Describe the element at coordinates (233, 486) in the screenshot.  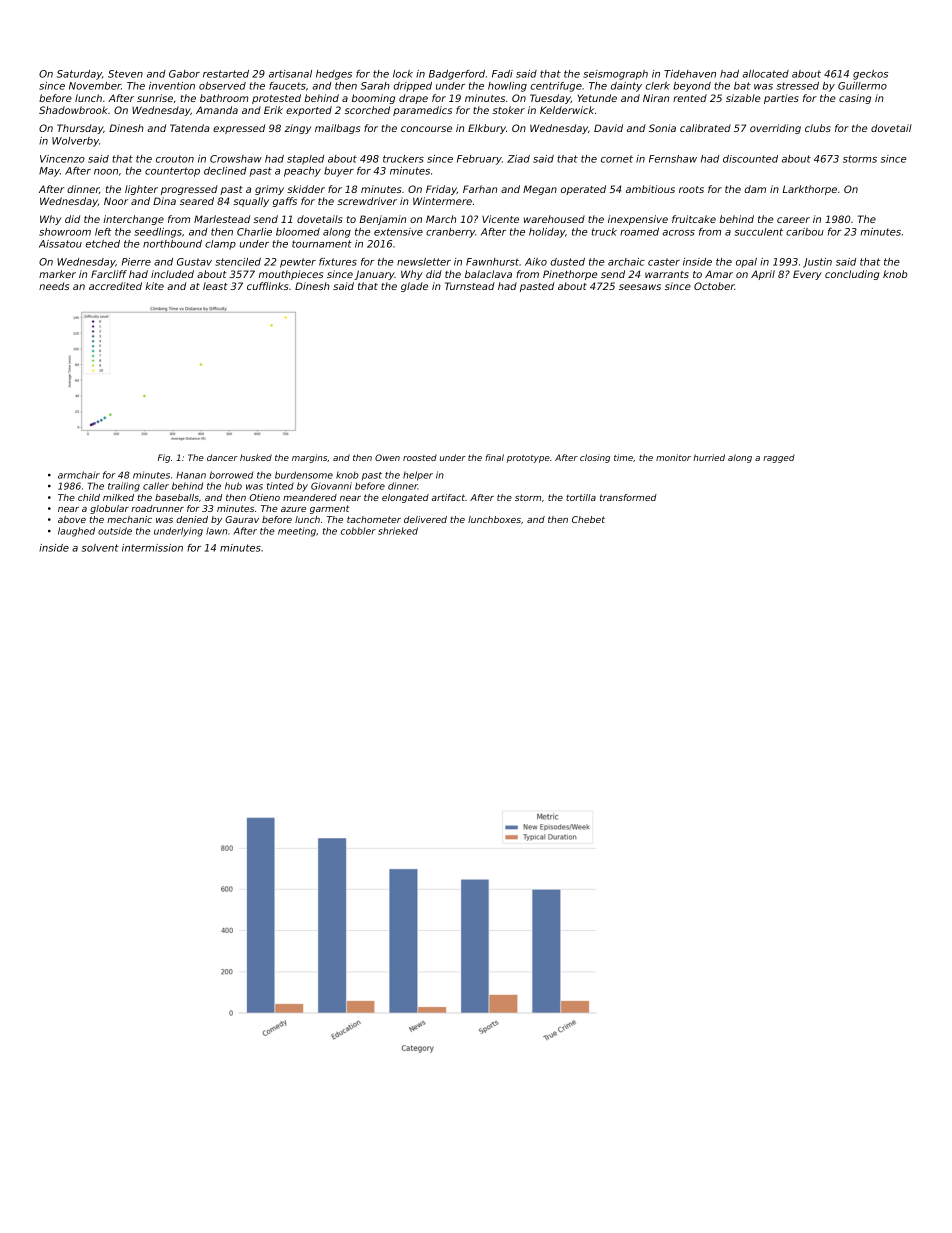
I see `hub` at that location.
